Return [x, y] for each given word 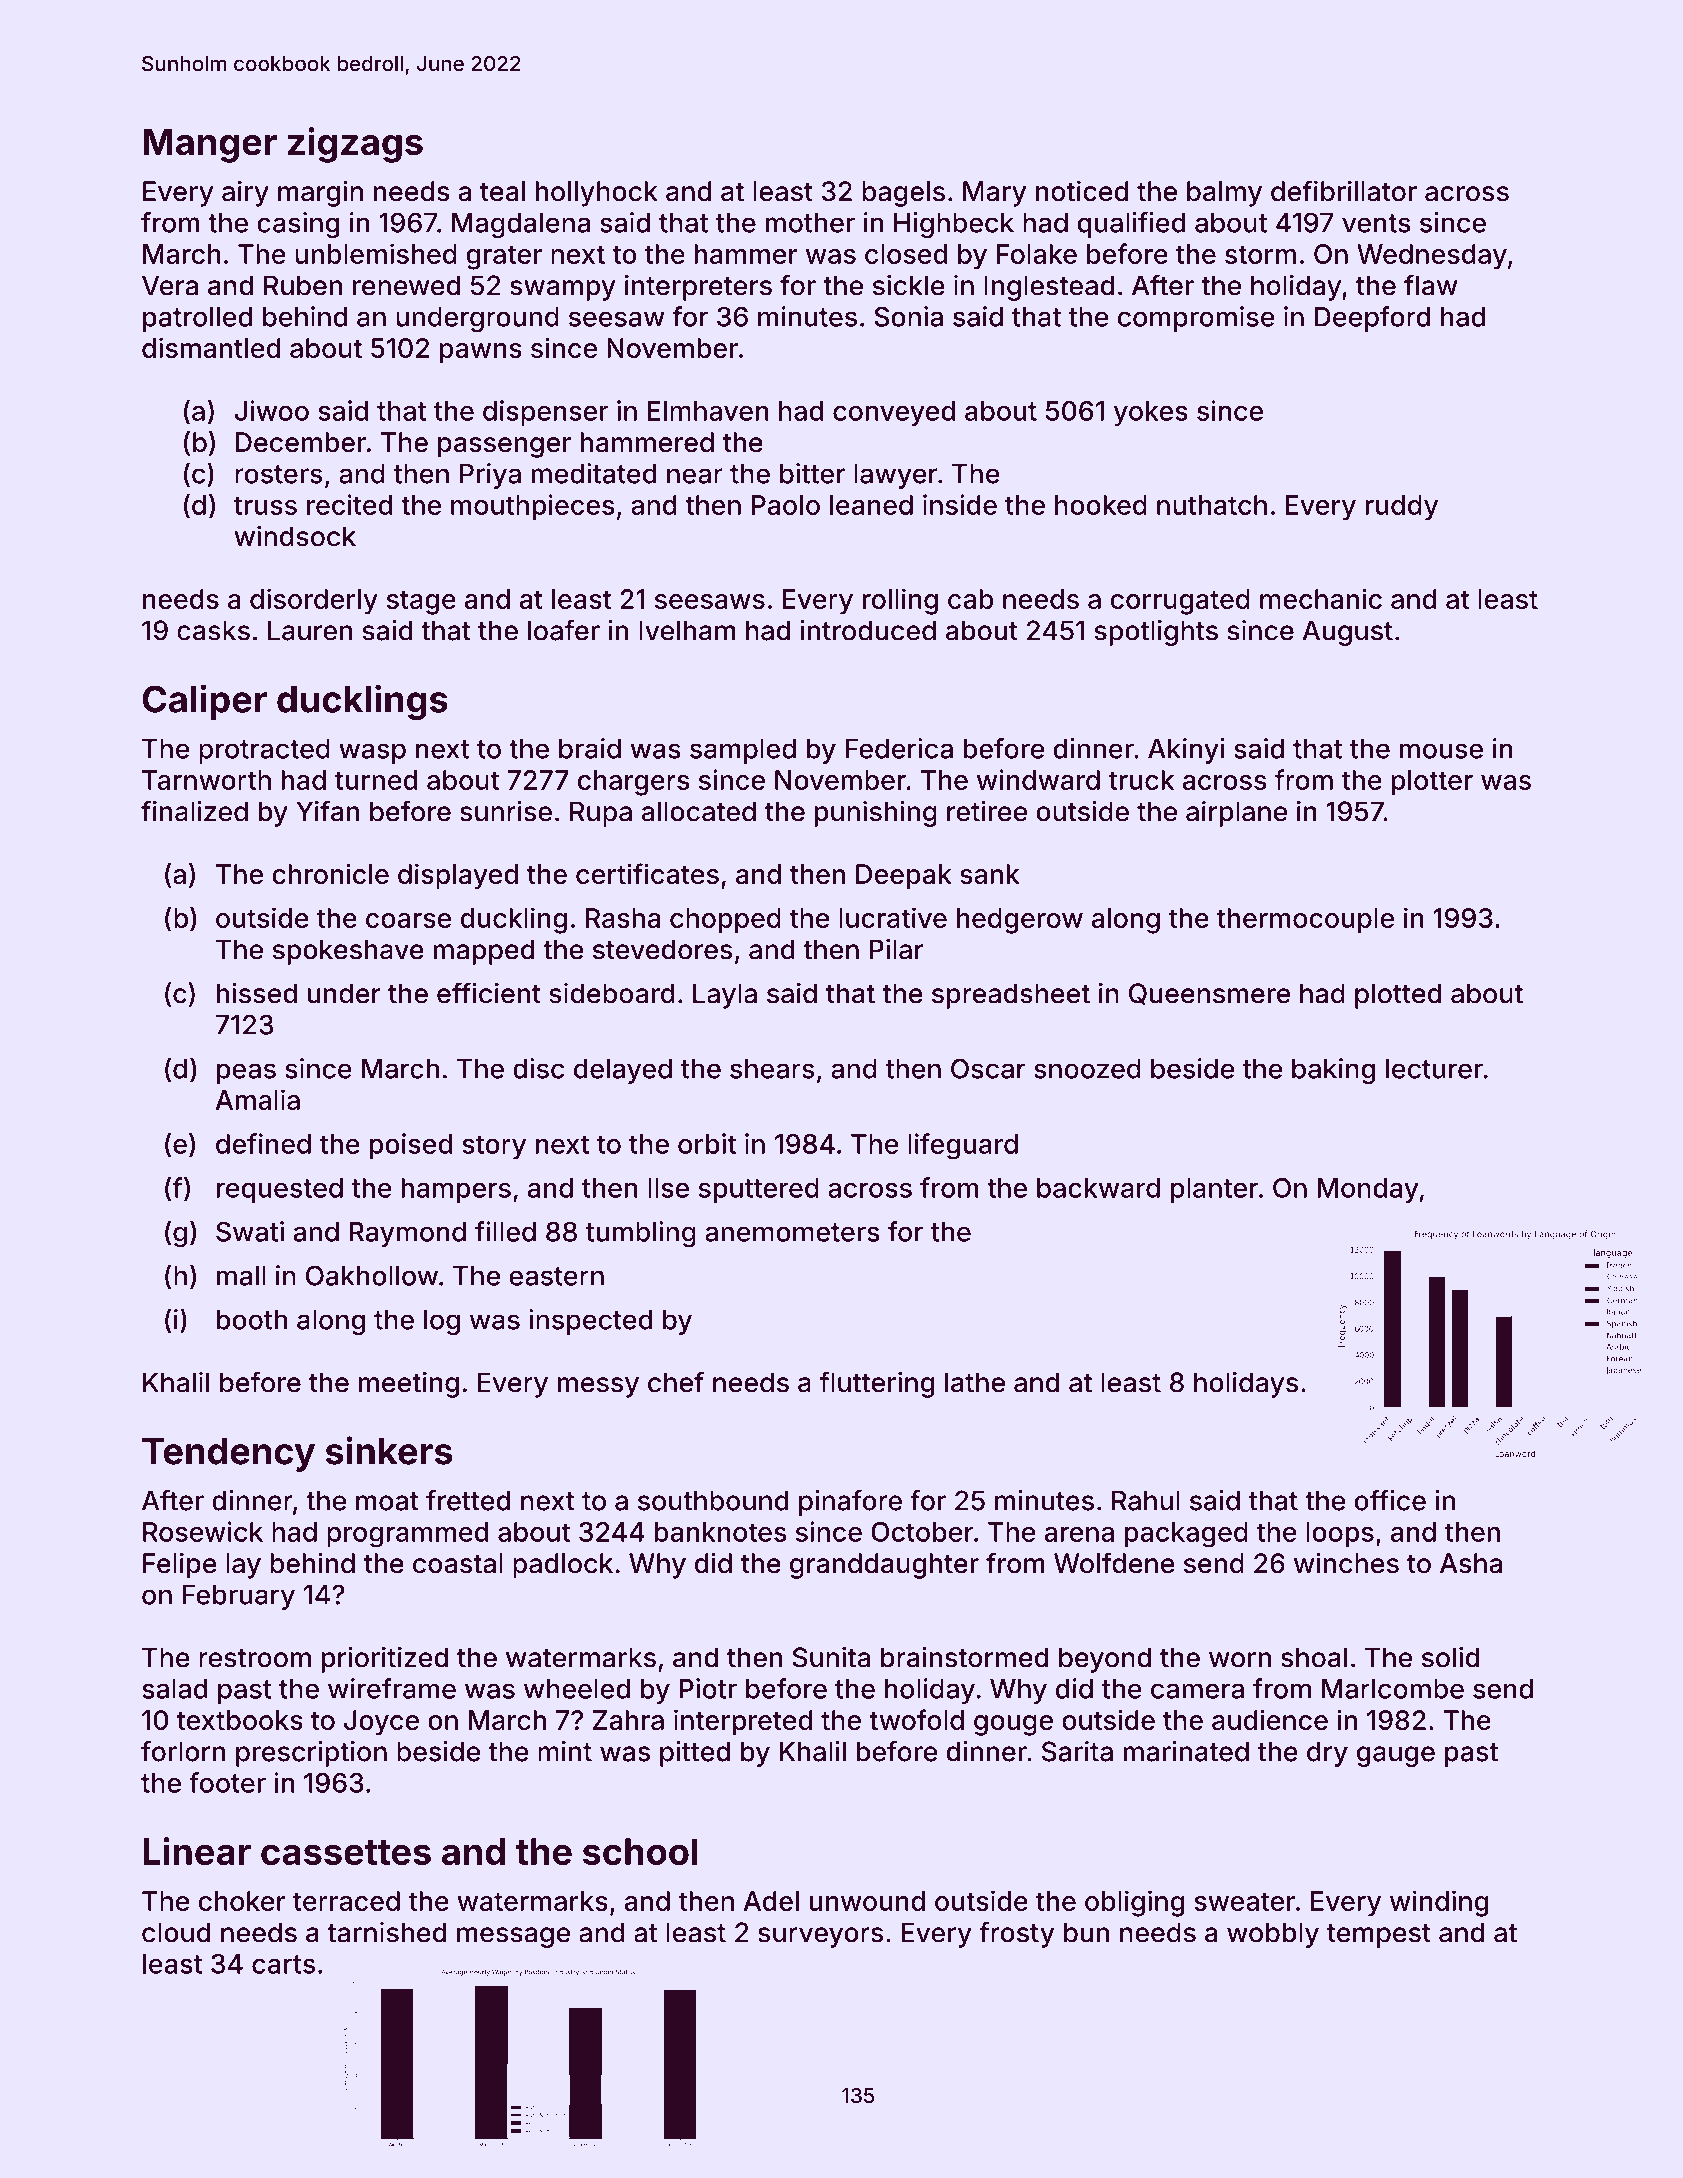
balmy [1224, 194]
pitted [695, 1754]
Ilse [668, 1188]
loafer [564, 630]
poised [410, 1146]
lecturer [1434, 1068]
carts [283, 1964]
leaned [871, 505]
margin [320, 193]
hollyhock [597, 194]
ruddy [1401, 508]
